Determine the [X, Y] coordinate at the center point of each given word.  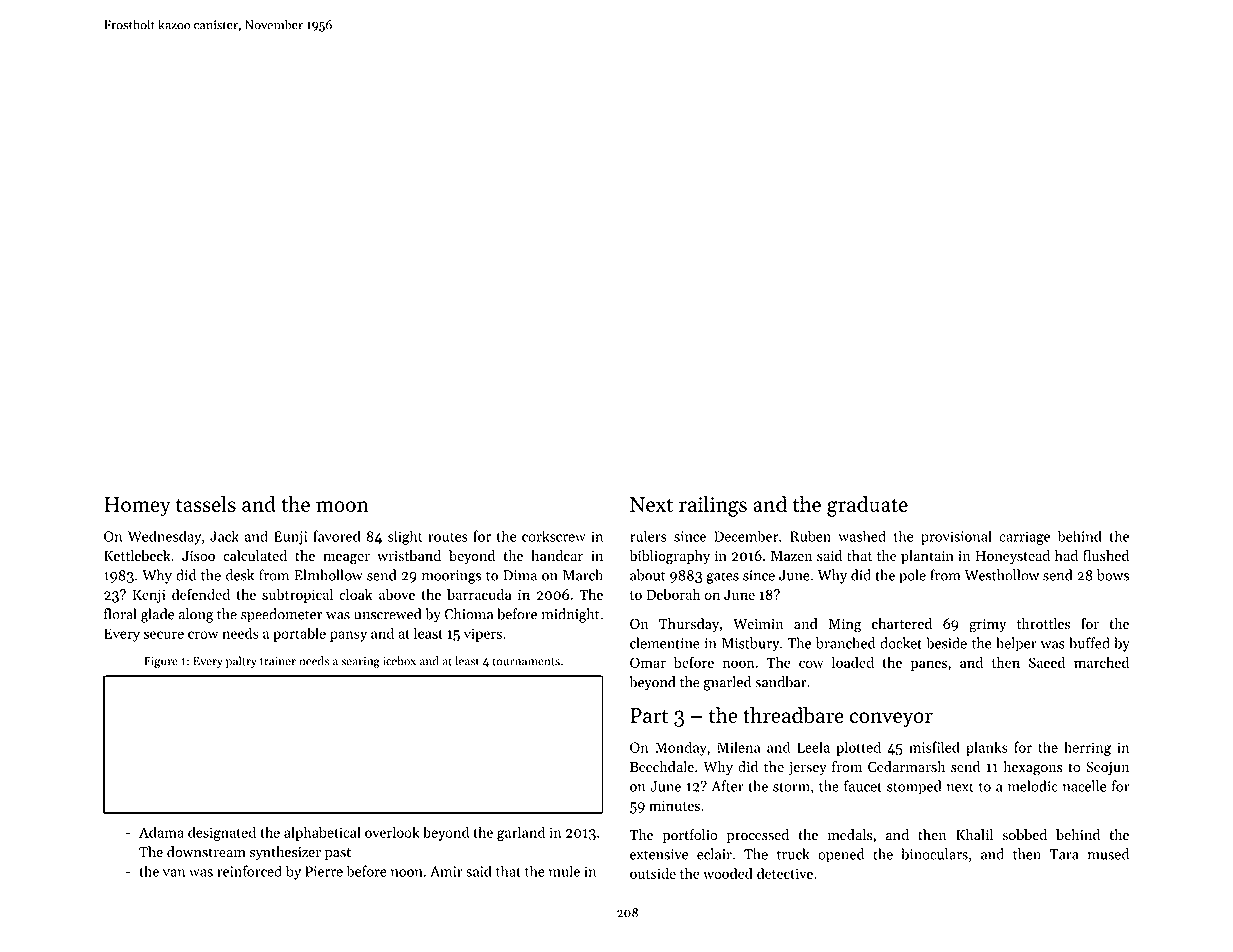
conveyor [891, 720]
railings [713, 506]
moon [342, 506]
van [174, 873]
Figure [161, 662]
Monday [681, 748]
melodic [1033, 786]
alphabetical [322, 833]
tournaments [526, 662]
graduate [867, 506]
